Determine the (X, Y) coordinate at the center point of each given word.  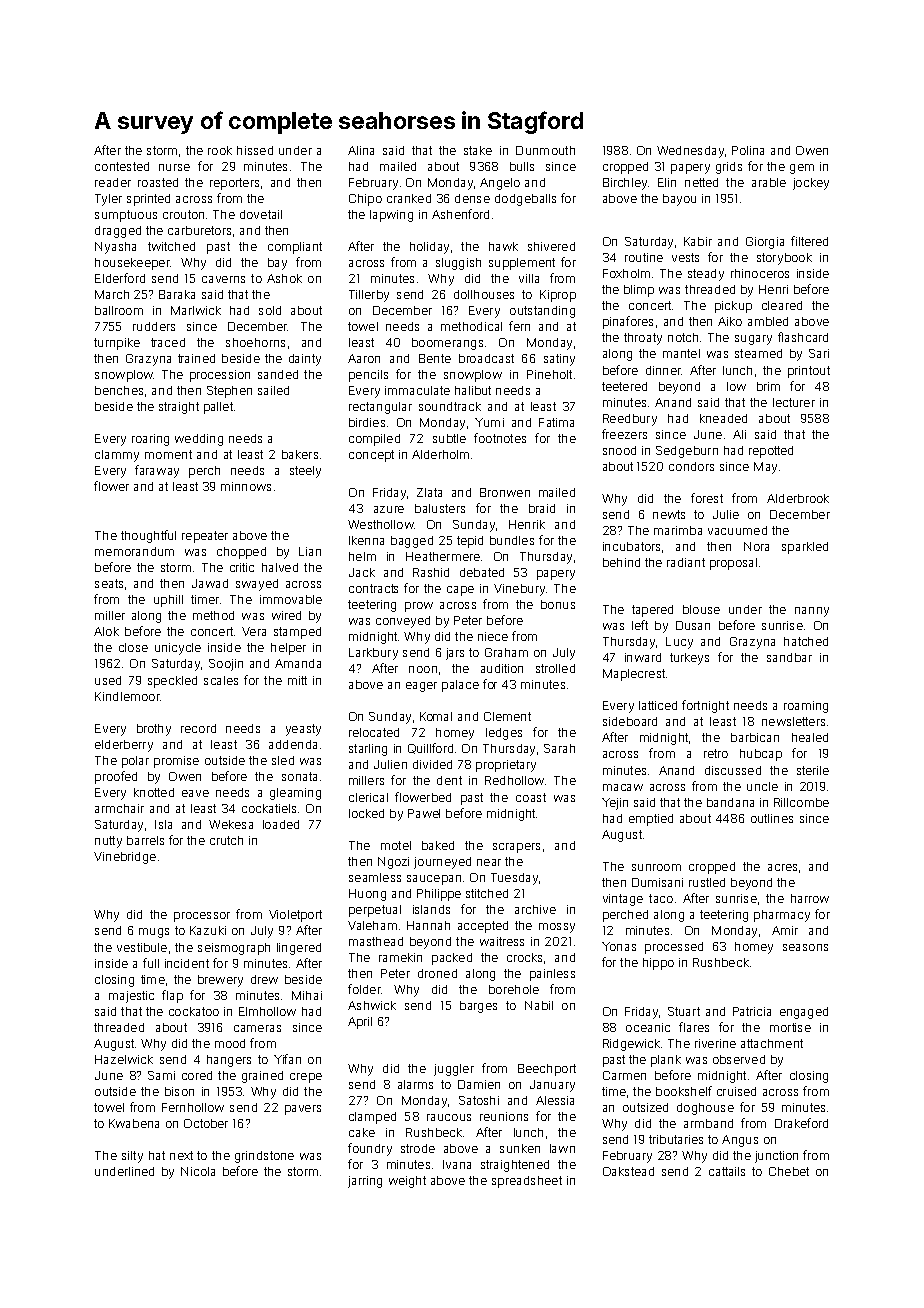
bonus (558, 604)
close (133, 647)
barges (478, 1007)
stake (478, 150)
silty (132, 1157)
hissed (255, 150)
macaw (623, 787)
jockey (811, 184)
